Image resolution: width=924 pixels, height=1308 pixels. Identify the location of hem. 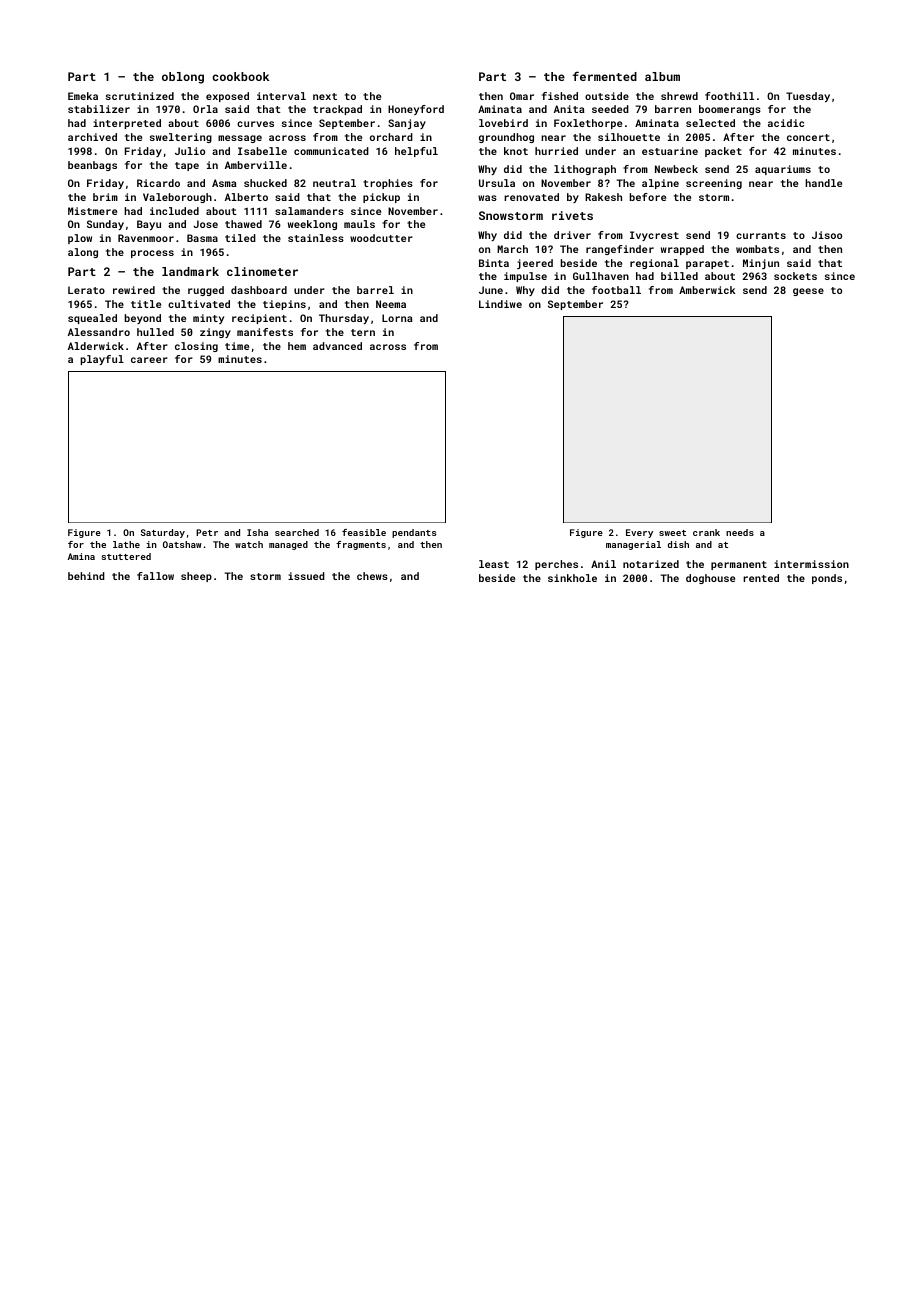
(297, 346).
